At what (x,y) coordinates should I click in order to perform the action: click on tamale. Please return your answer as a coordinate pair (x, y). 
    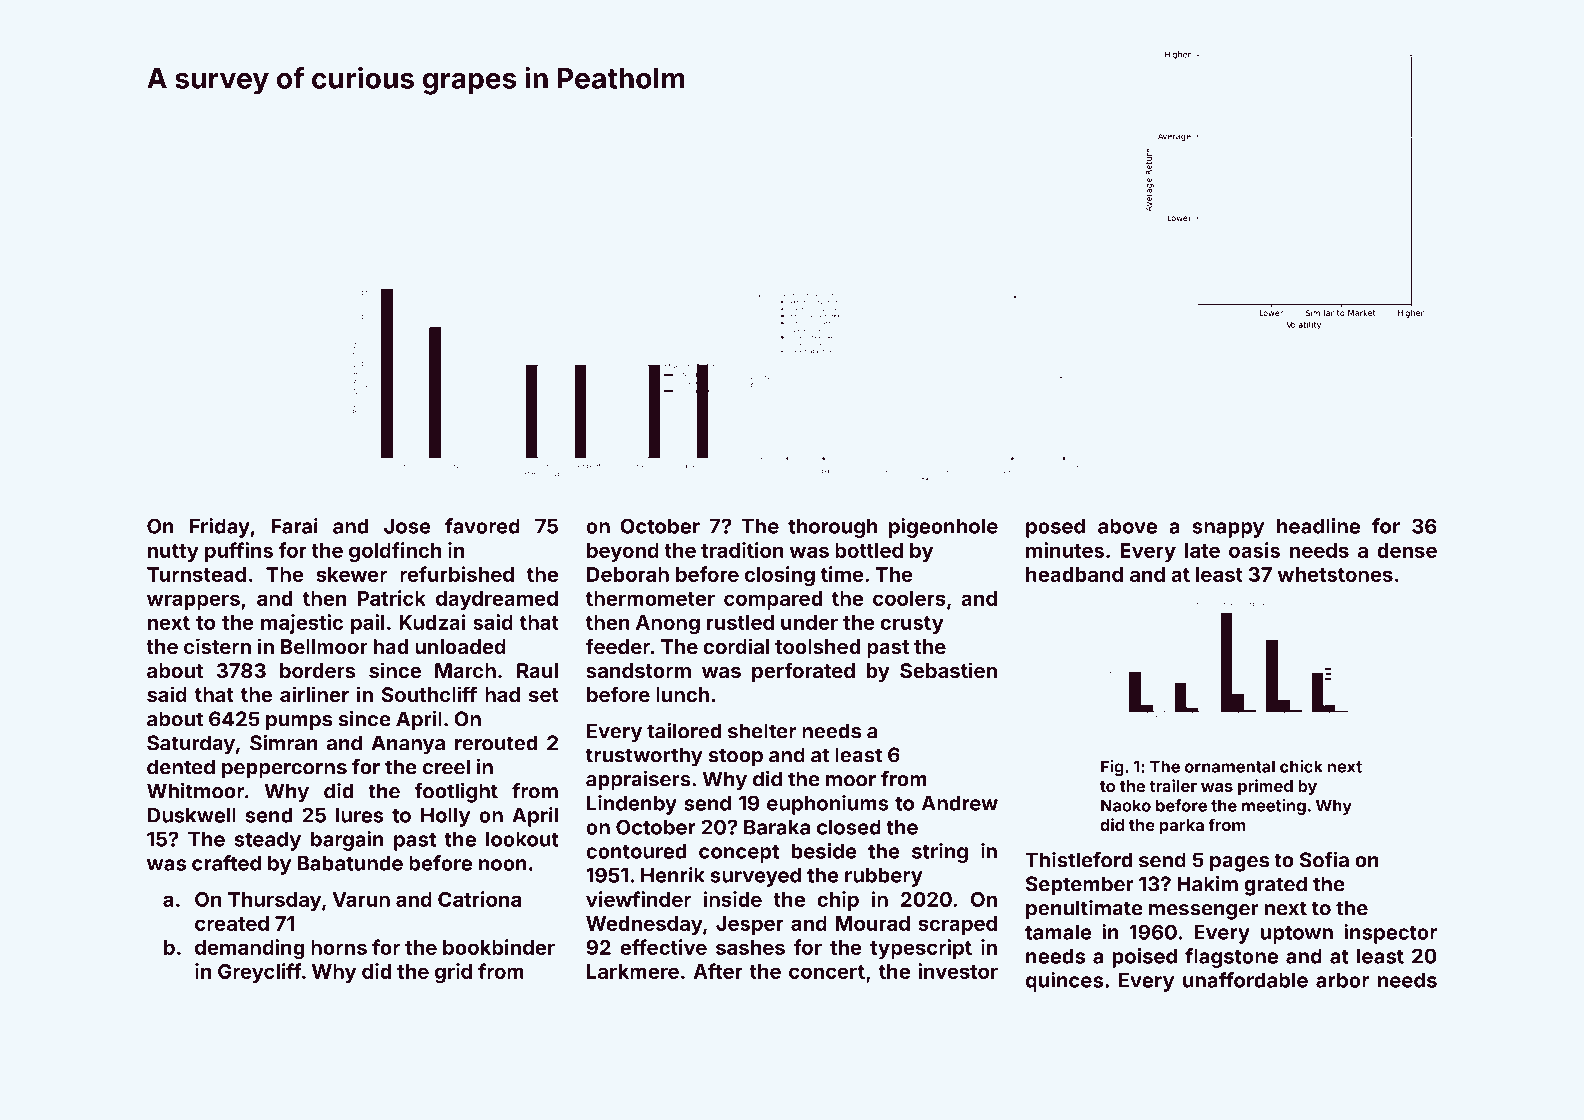
    Looking at the image, I should click on (1058, 932).
